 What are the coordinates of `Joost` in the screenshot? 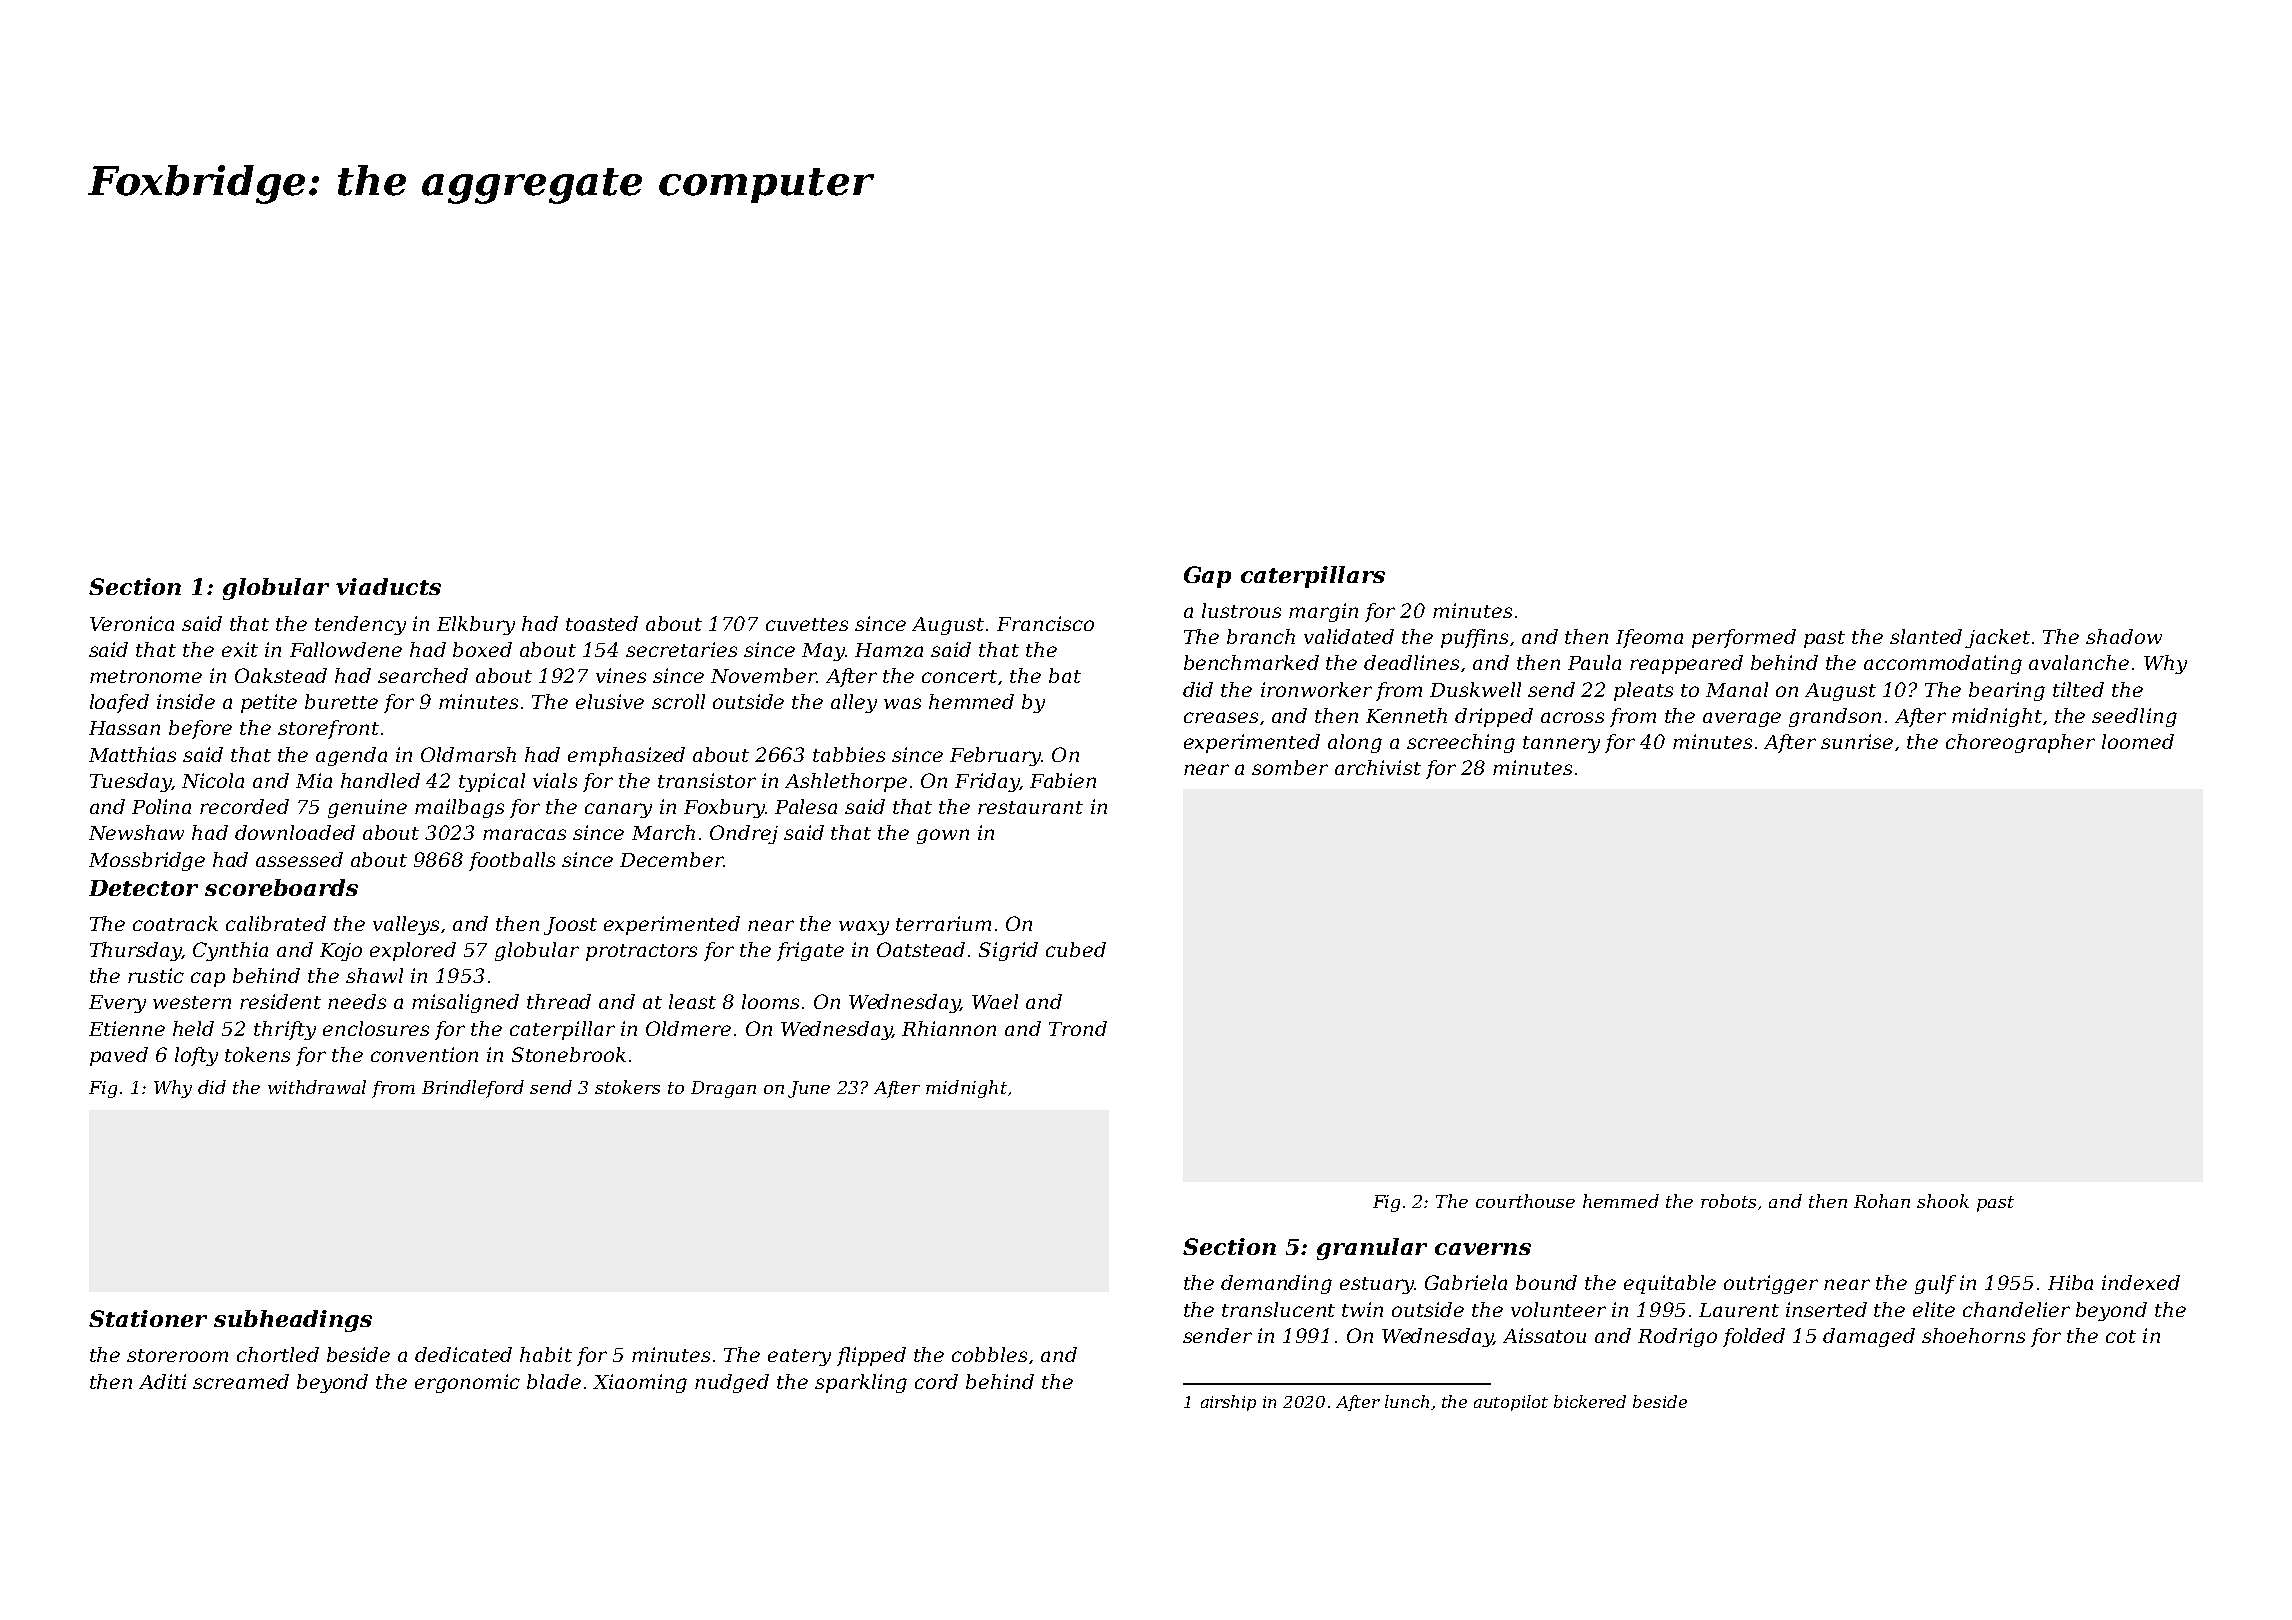 It's located at (570, 926).
